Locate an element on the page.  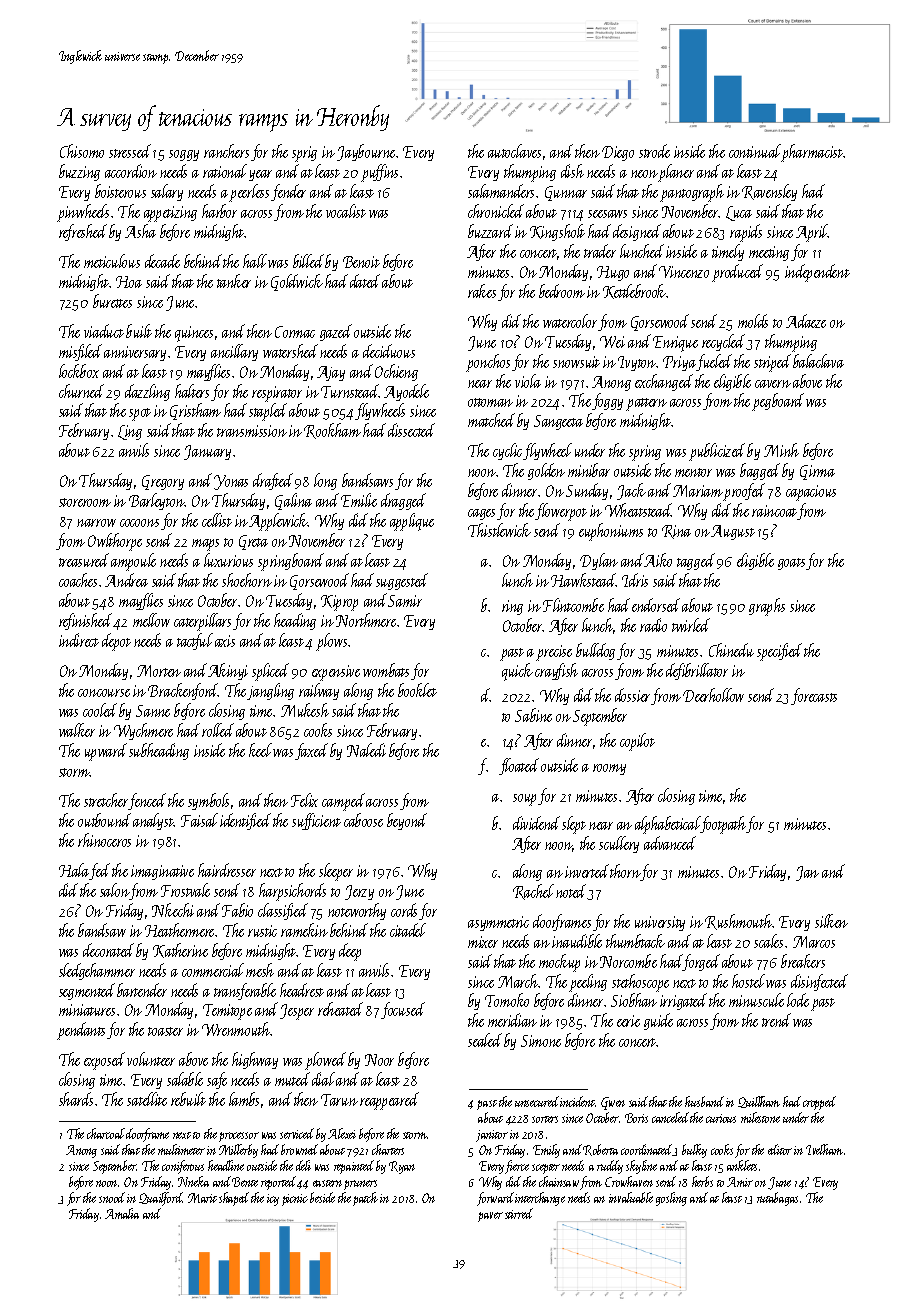
beside is located at coordinates (322, 1197).
